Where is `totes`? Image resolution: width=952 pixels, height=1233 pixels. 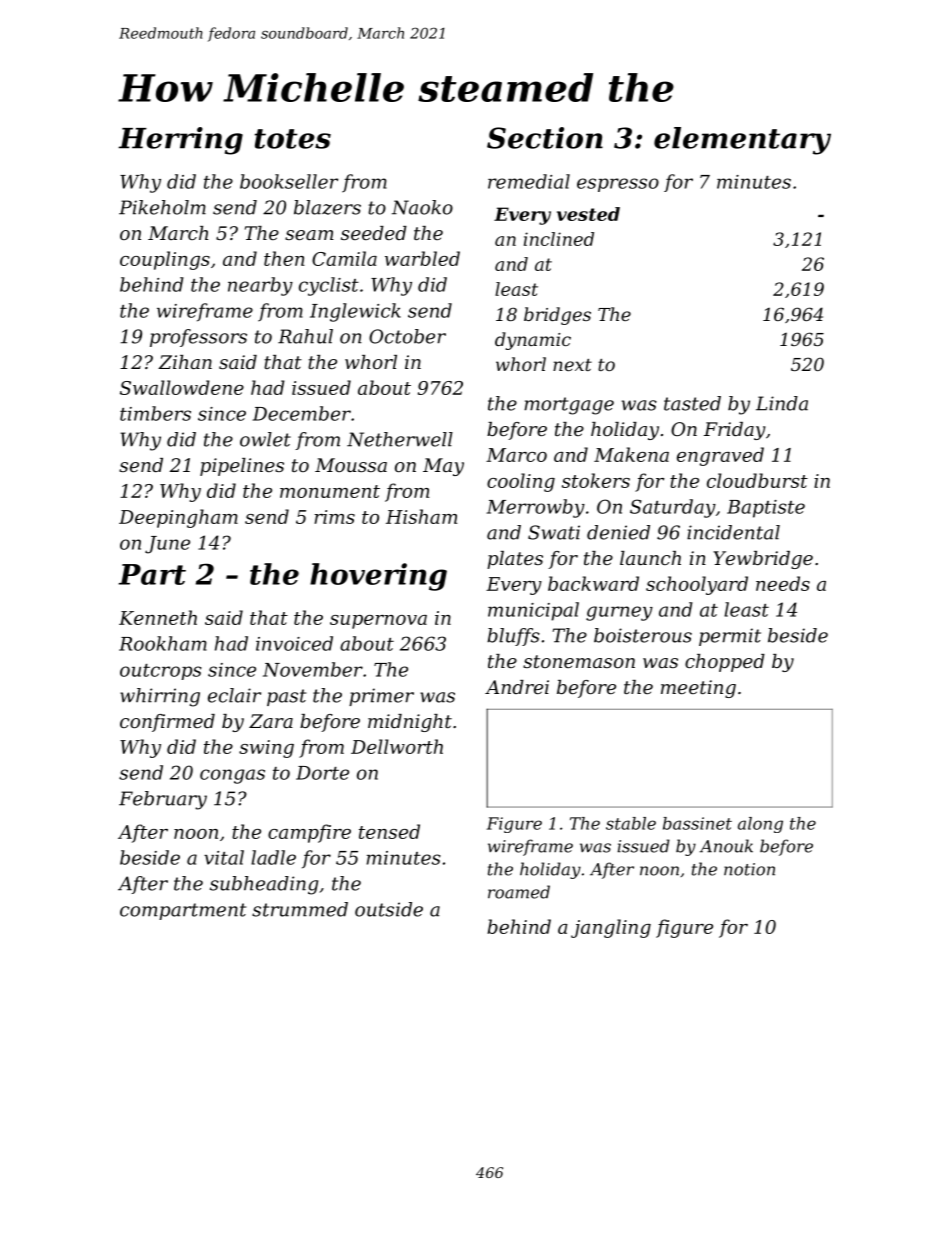 totes is located at coordinates (293, 139).
